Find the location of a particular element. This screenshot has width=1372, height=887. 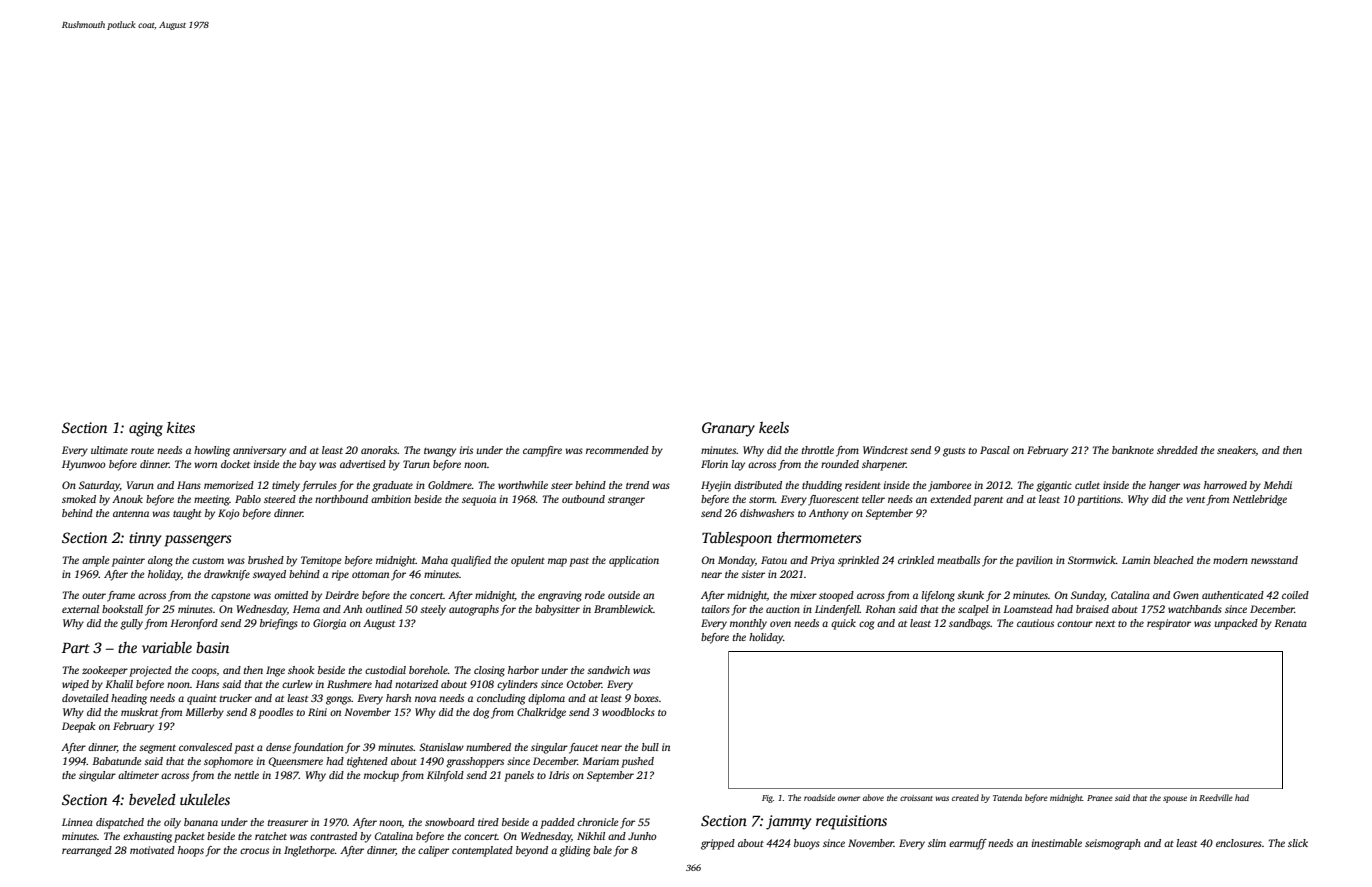

boxes is located at coordinates (646, 698).
